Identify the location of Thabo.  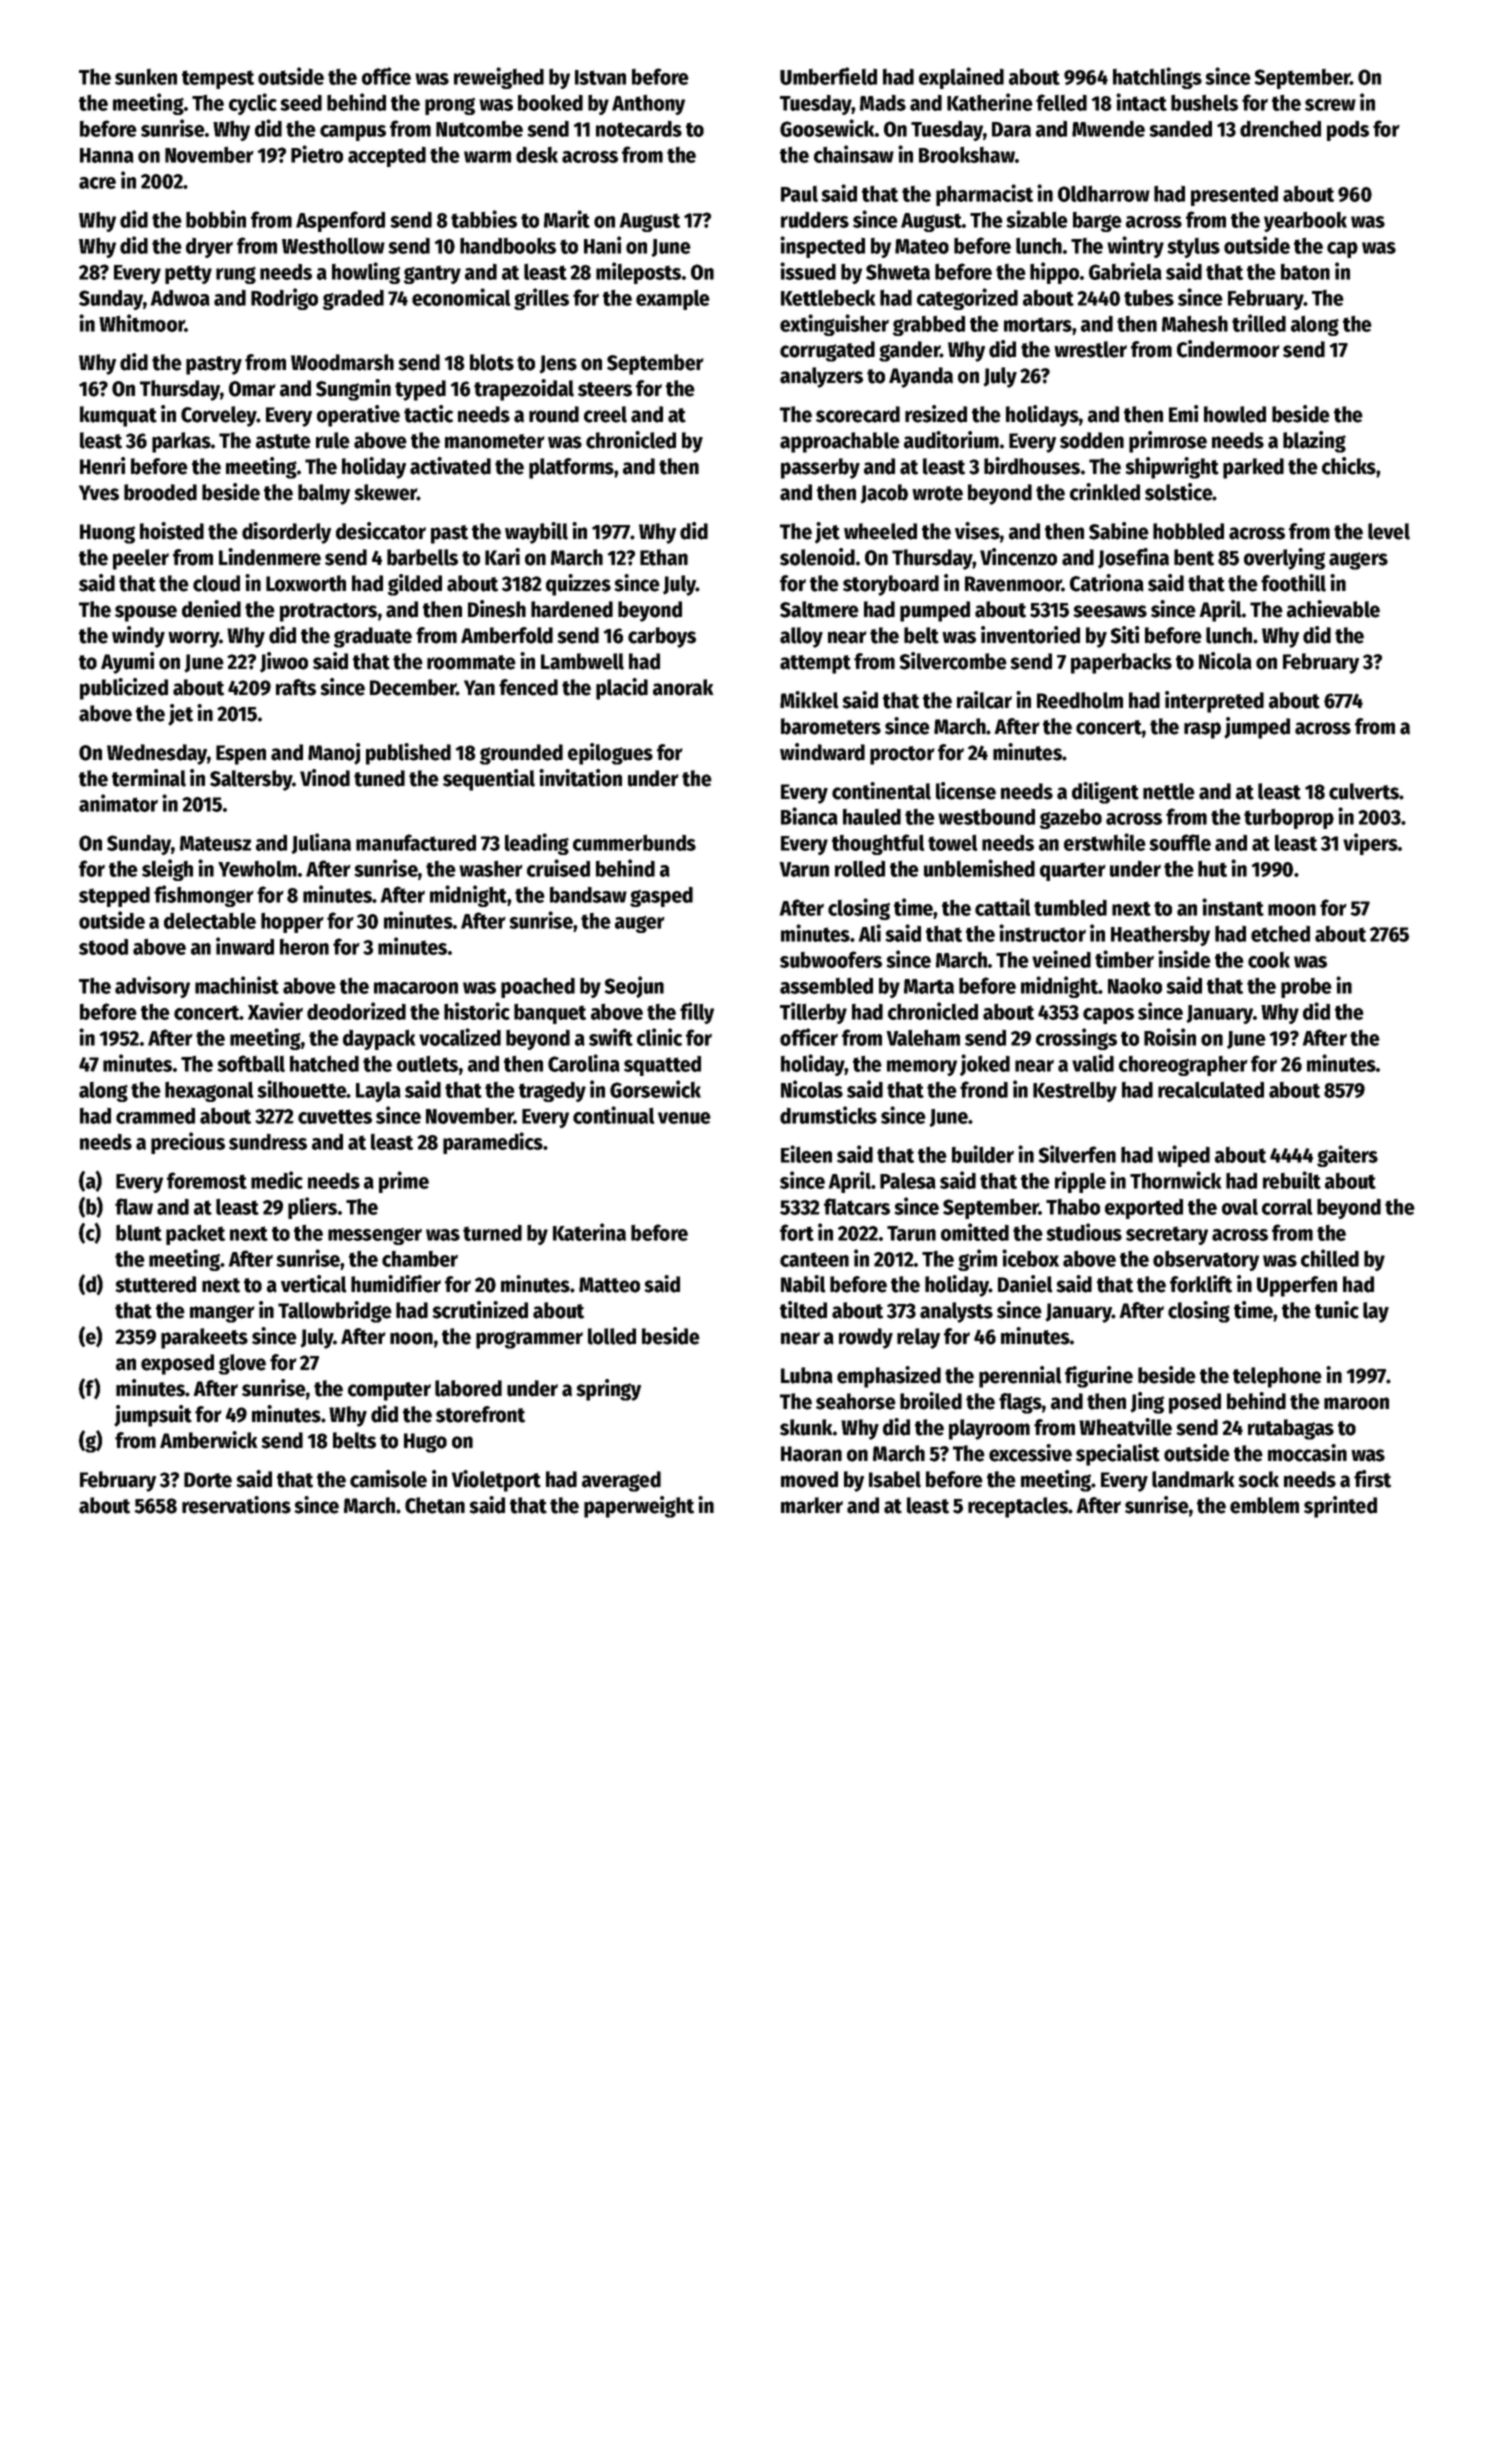
(1073, 1207).
